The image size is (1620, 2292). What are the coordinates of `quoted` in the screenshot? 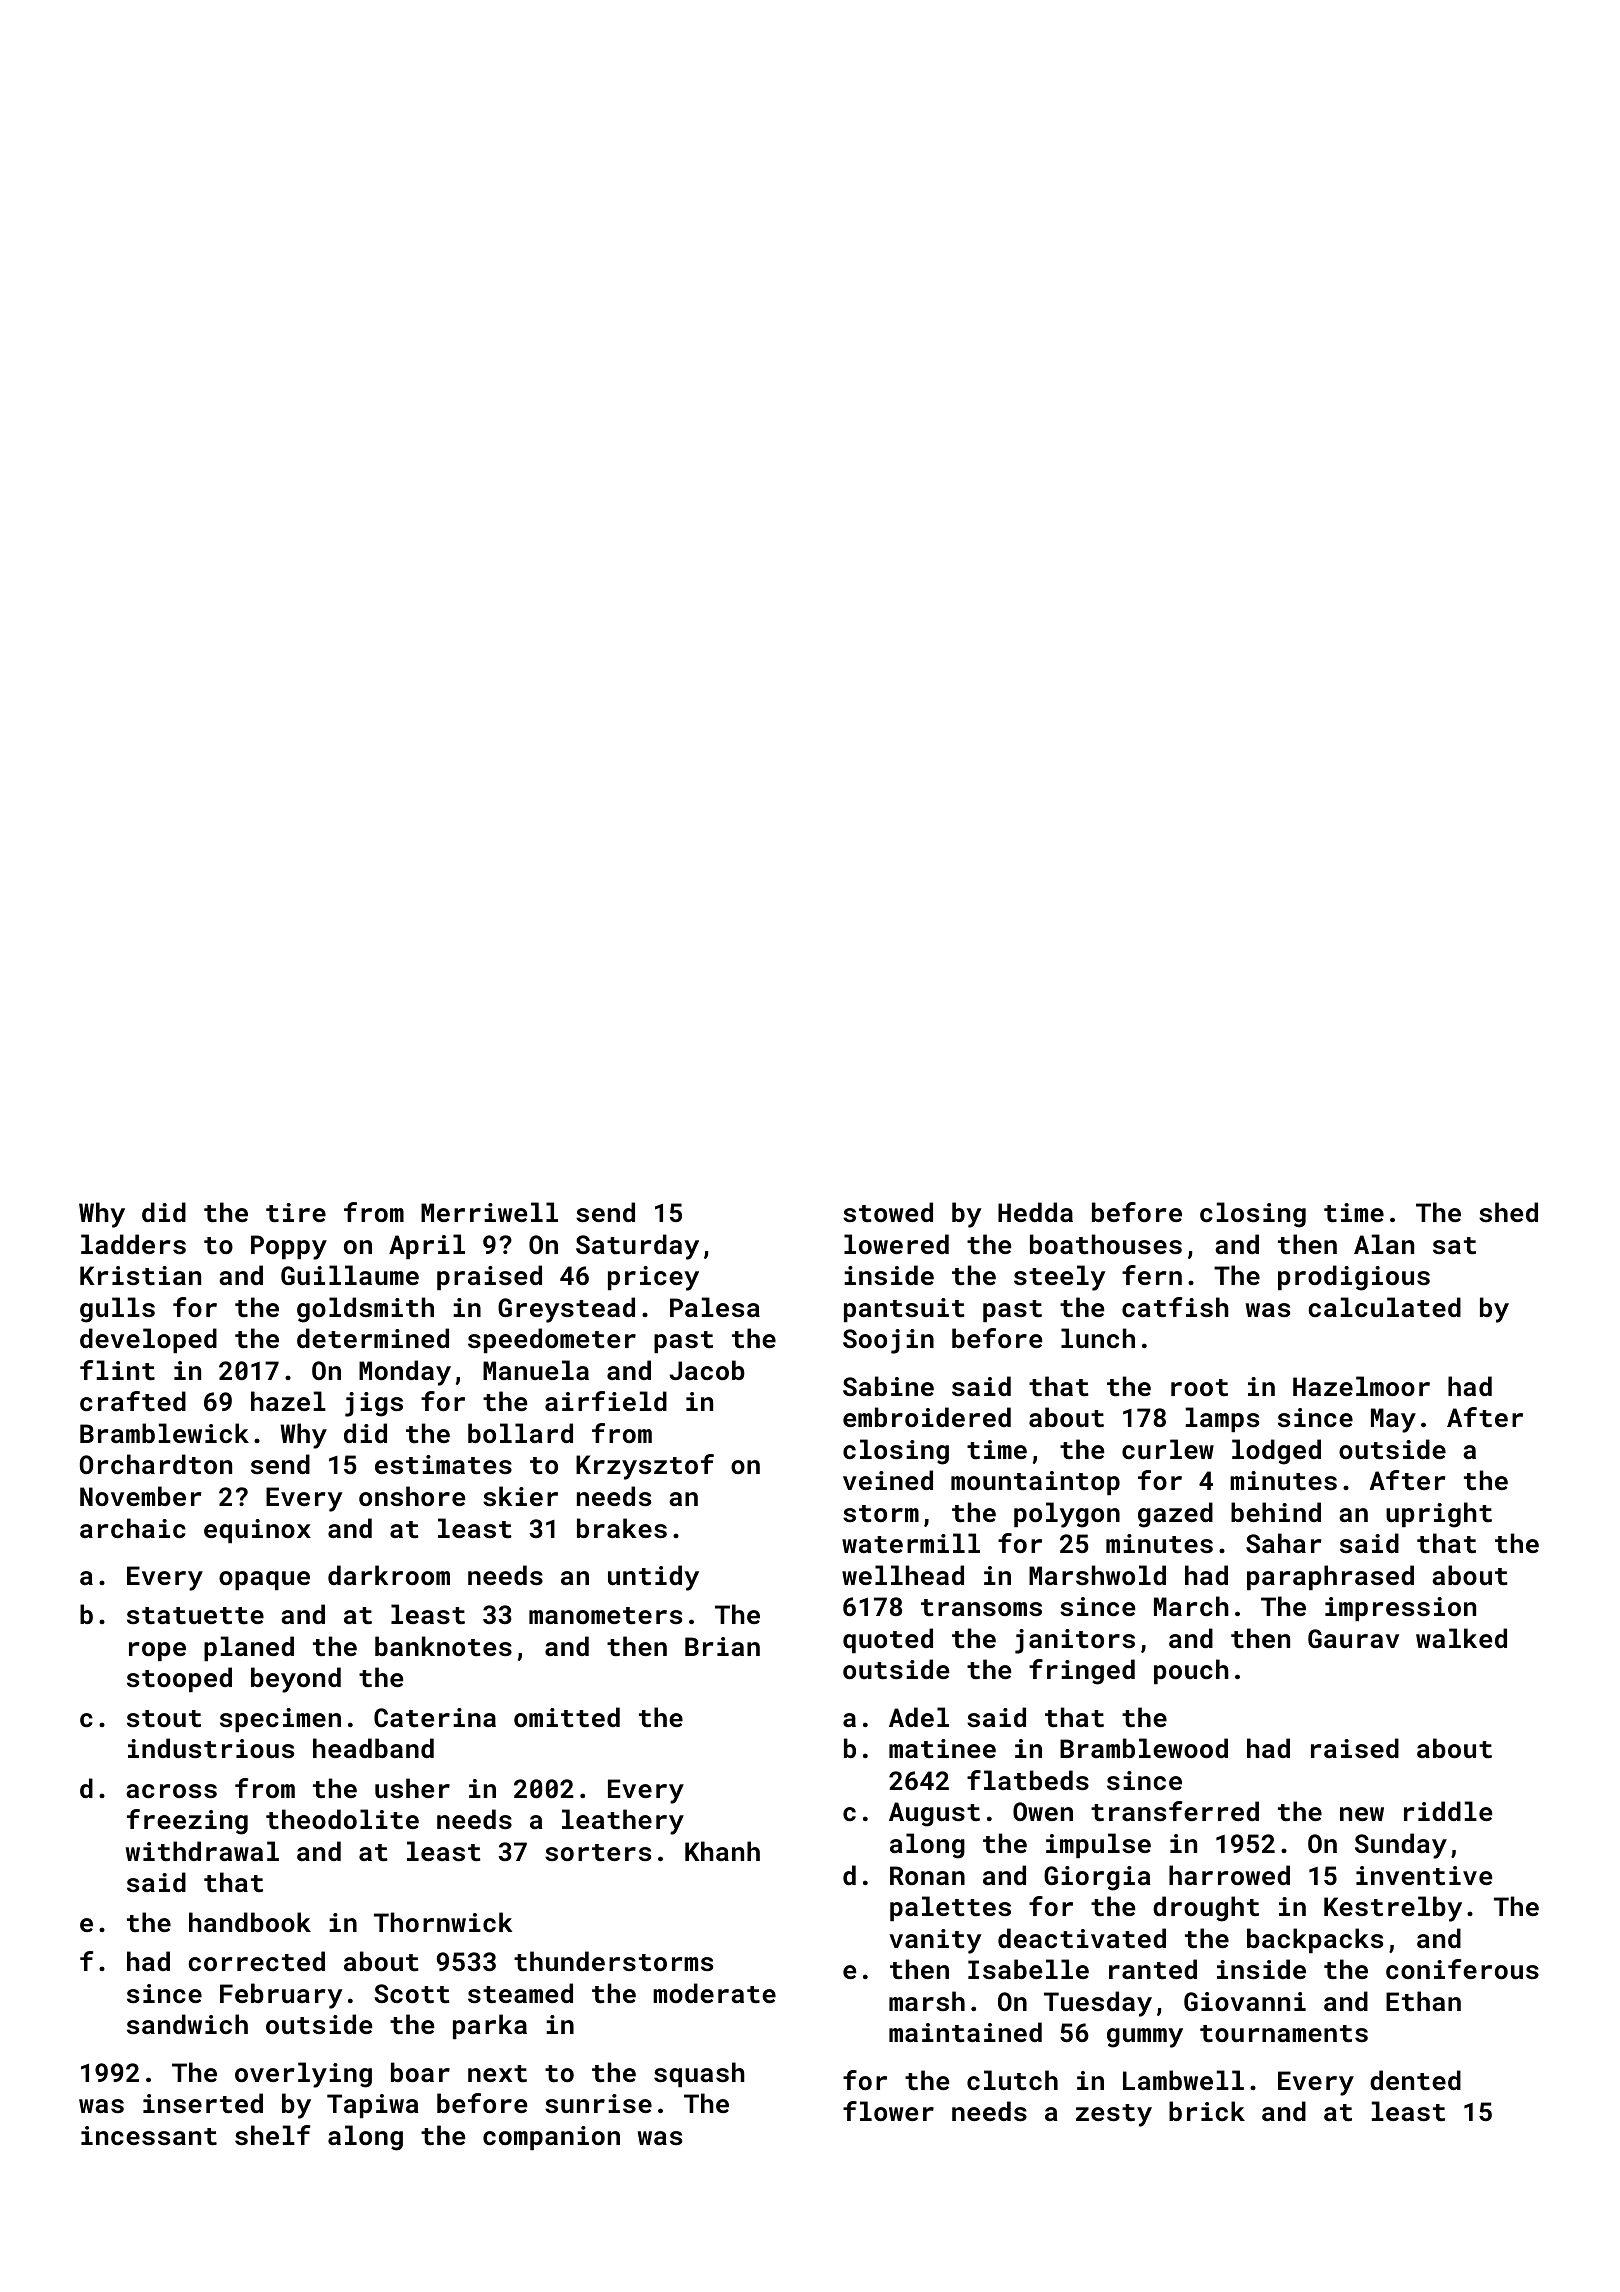 It's located at (888, 1640).
